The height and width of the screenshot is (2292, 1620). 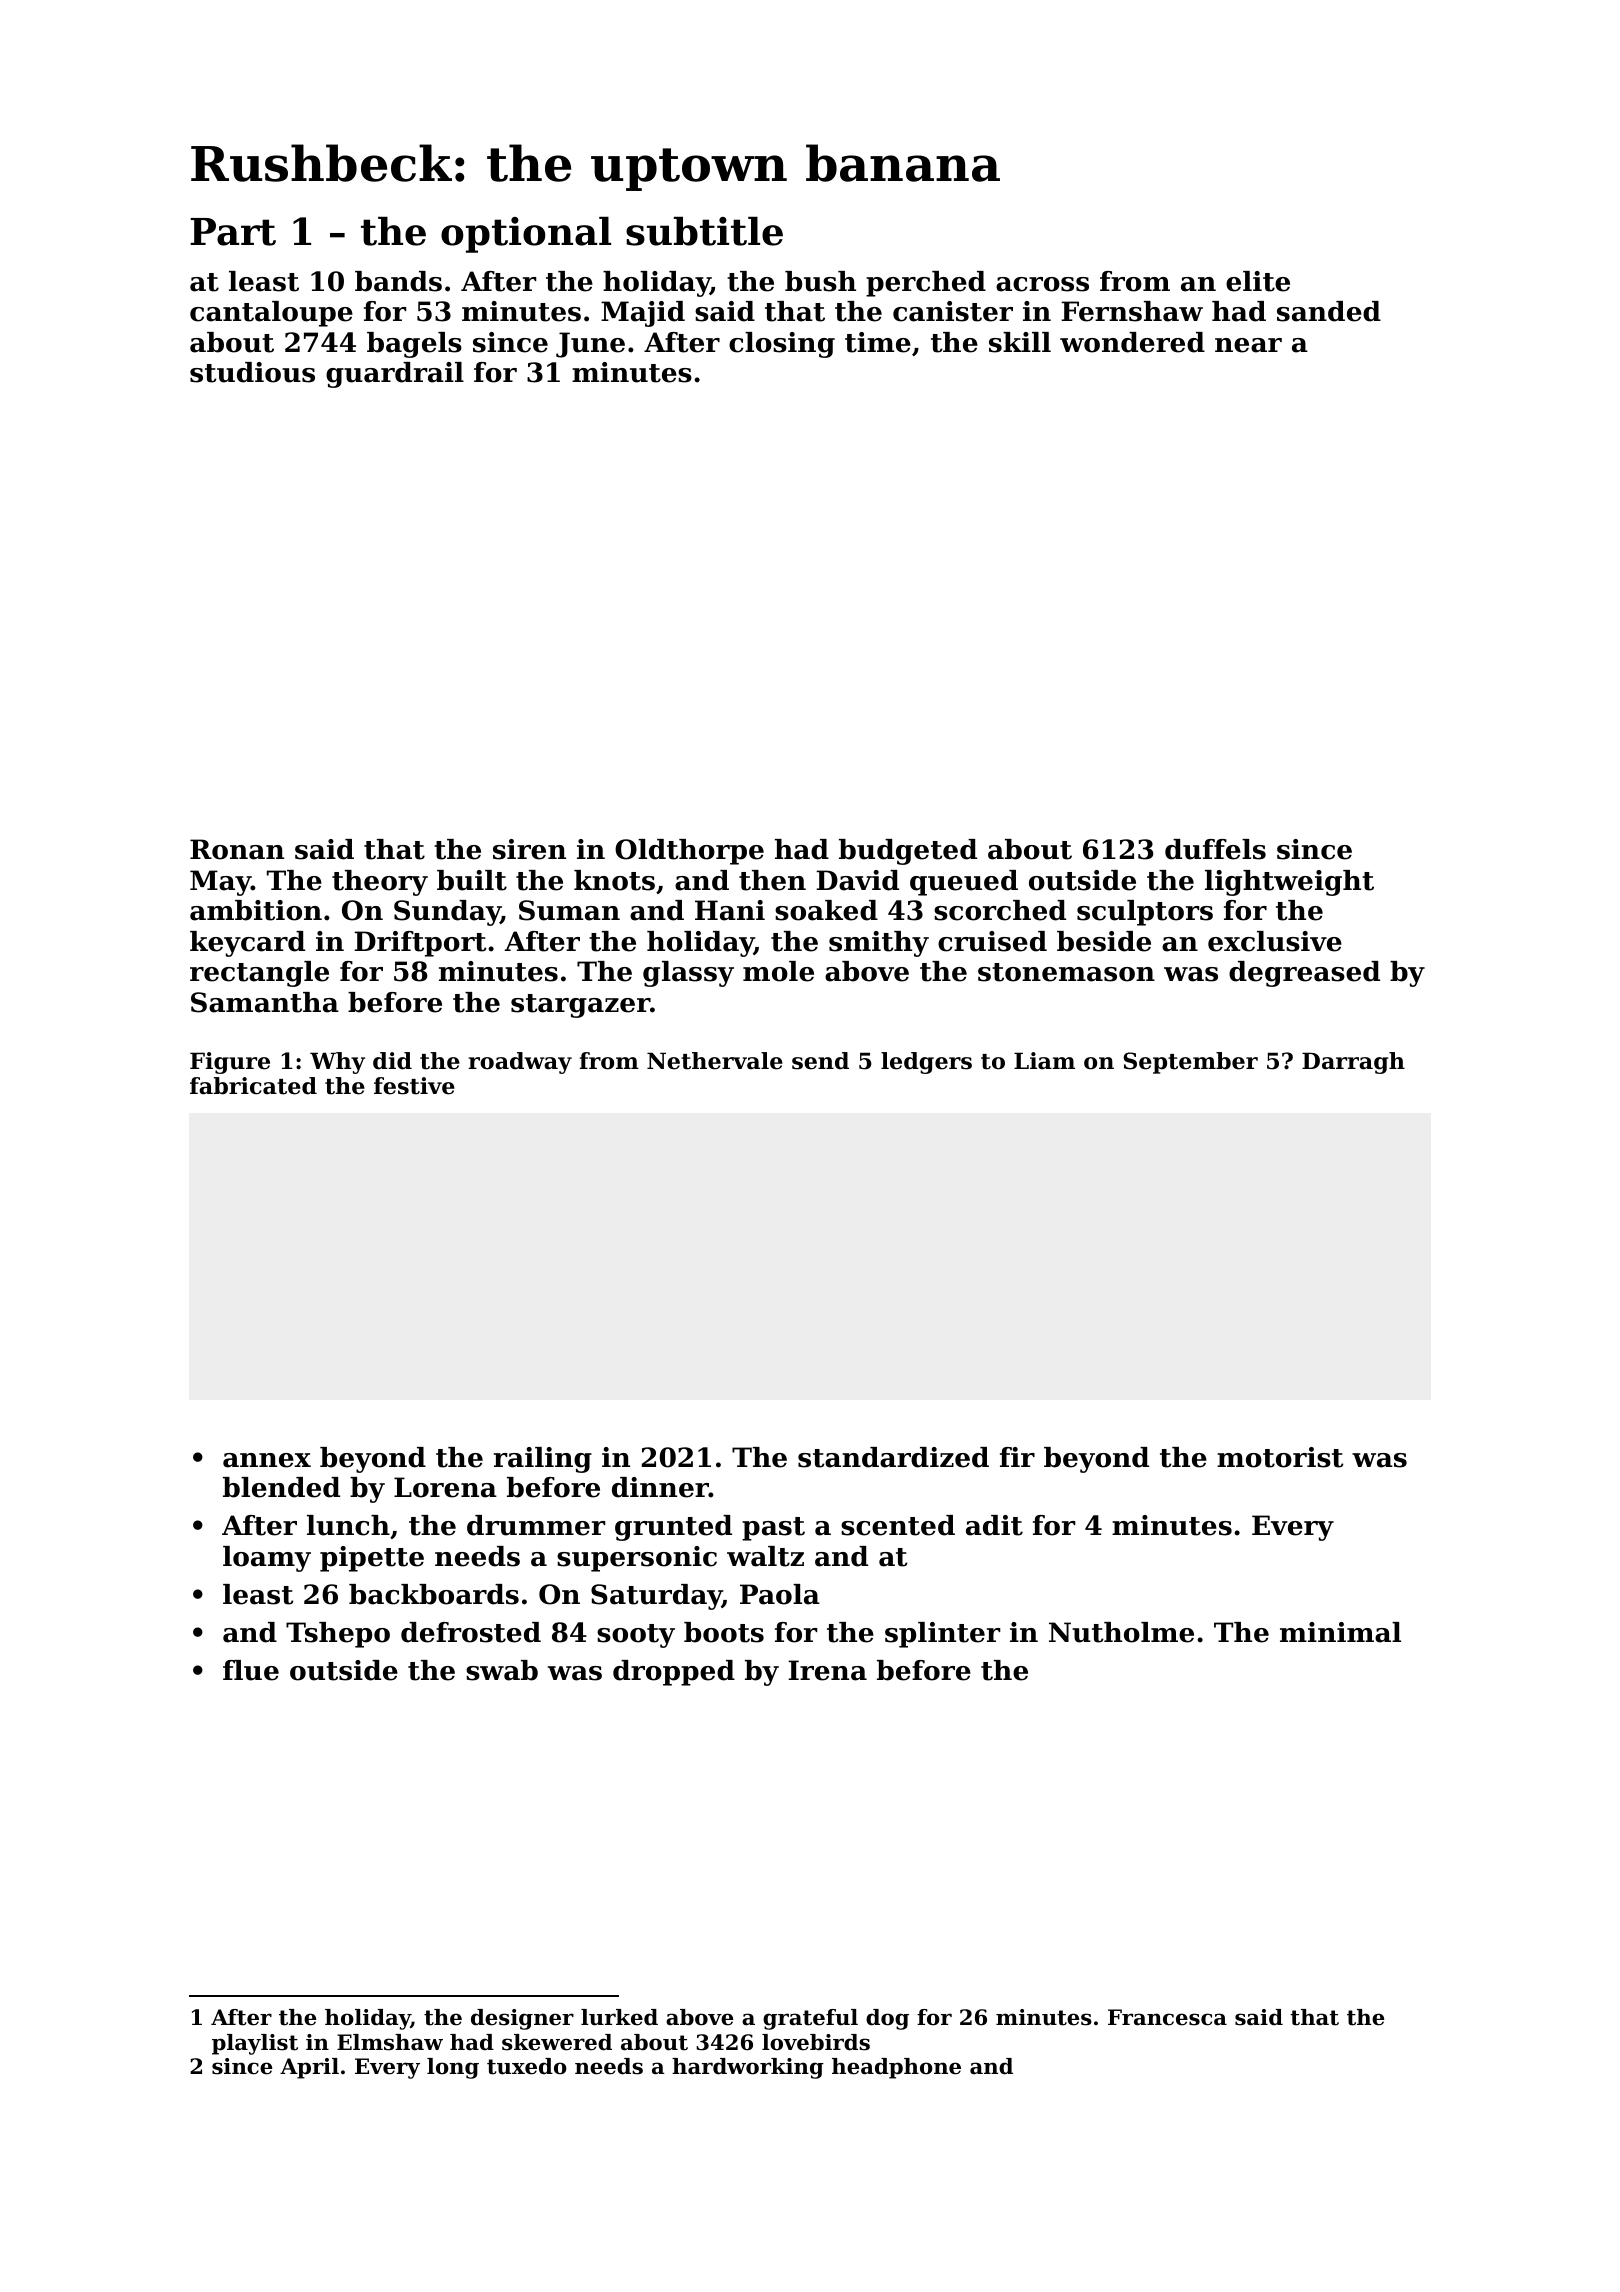 What do you see at coordinates (251, 1670) in the screenshot?
I see `flue` at bounding box center [251, 1670].
